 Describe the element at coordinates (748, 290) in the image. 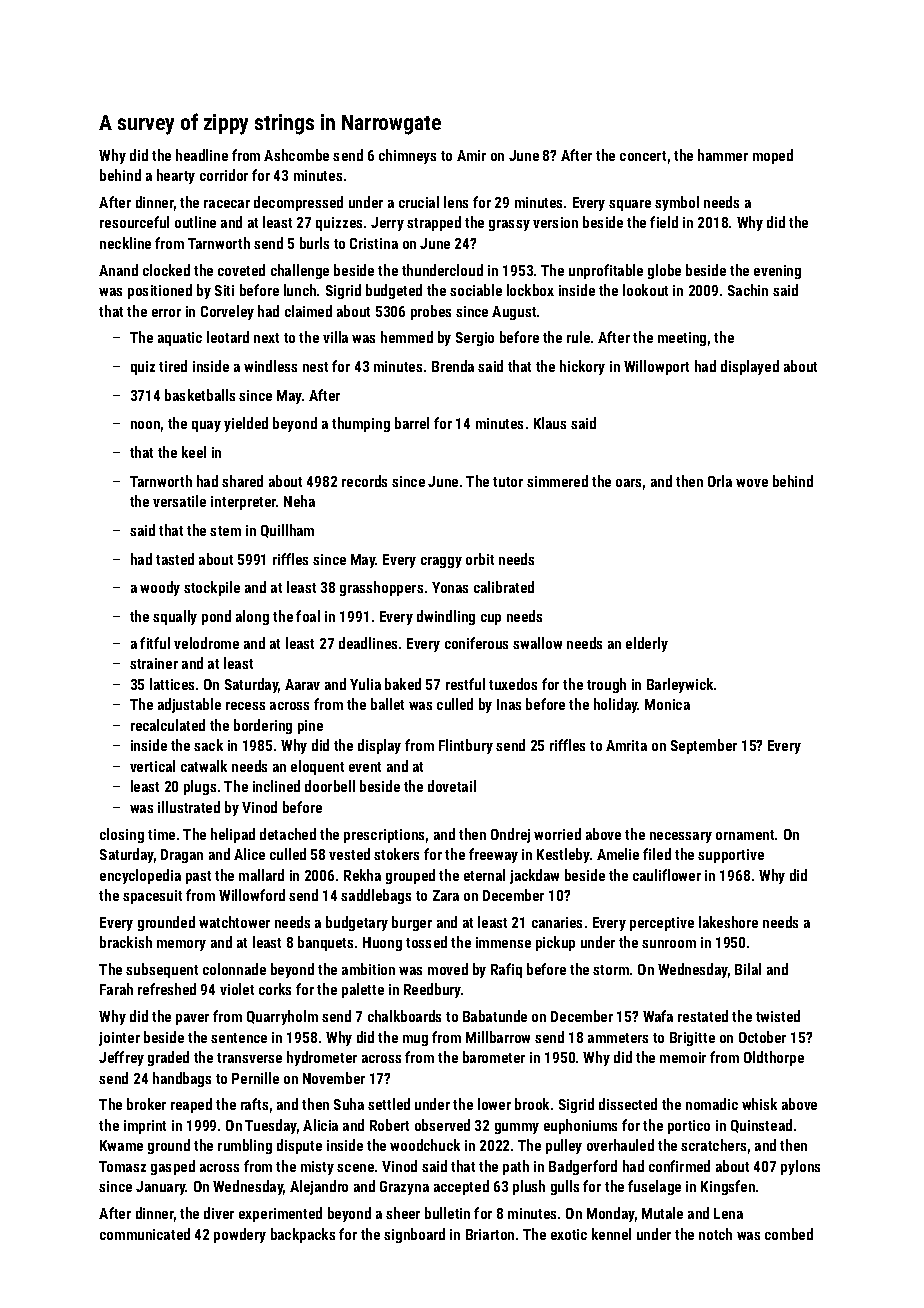

I see `Sachin` at that location.
